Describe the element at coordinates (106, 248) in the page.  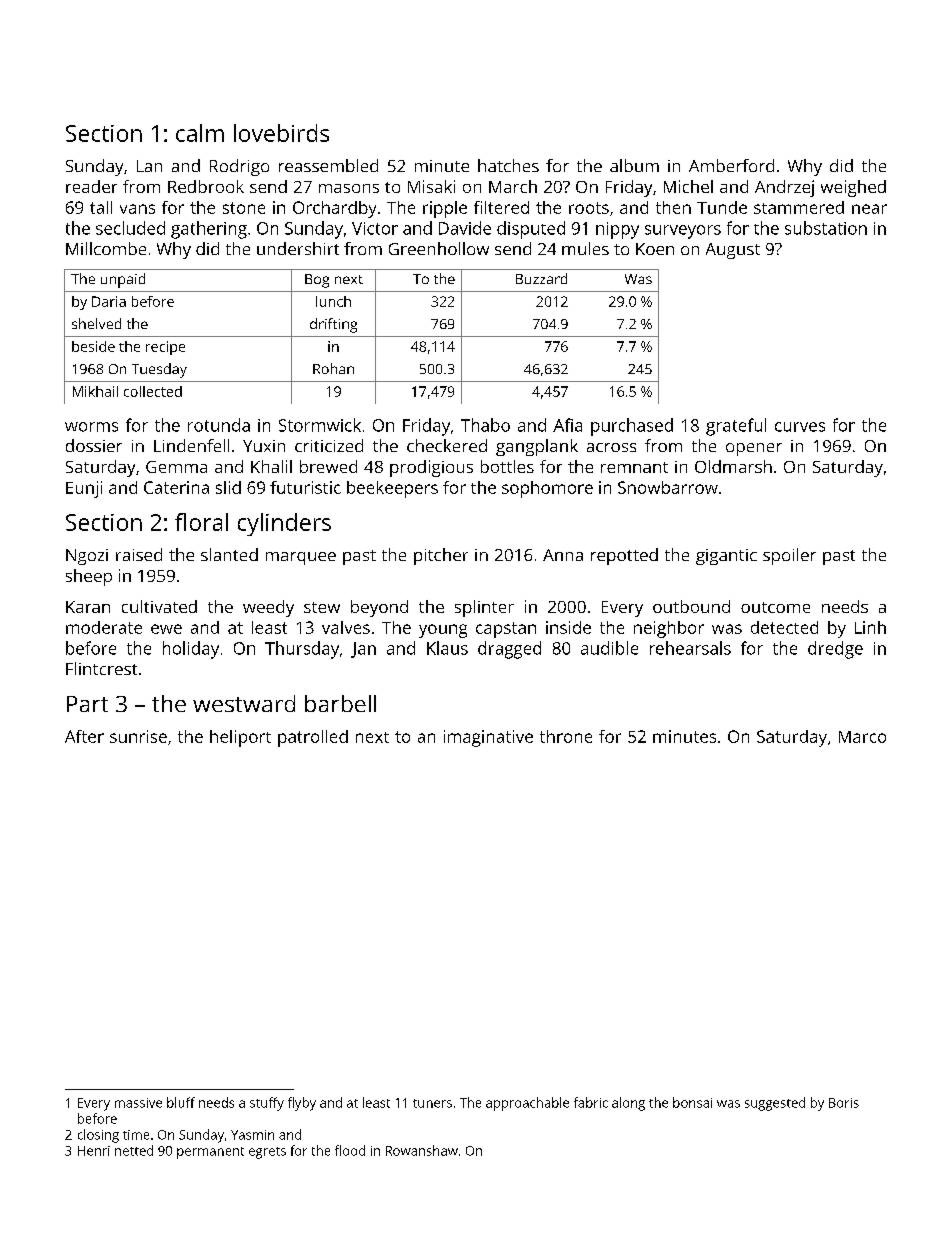
I see `Millcombe` at that location.
